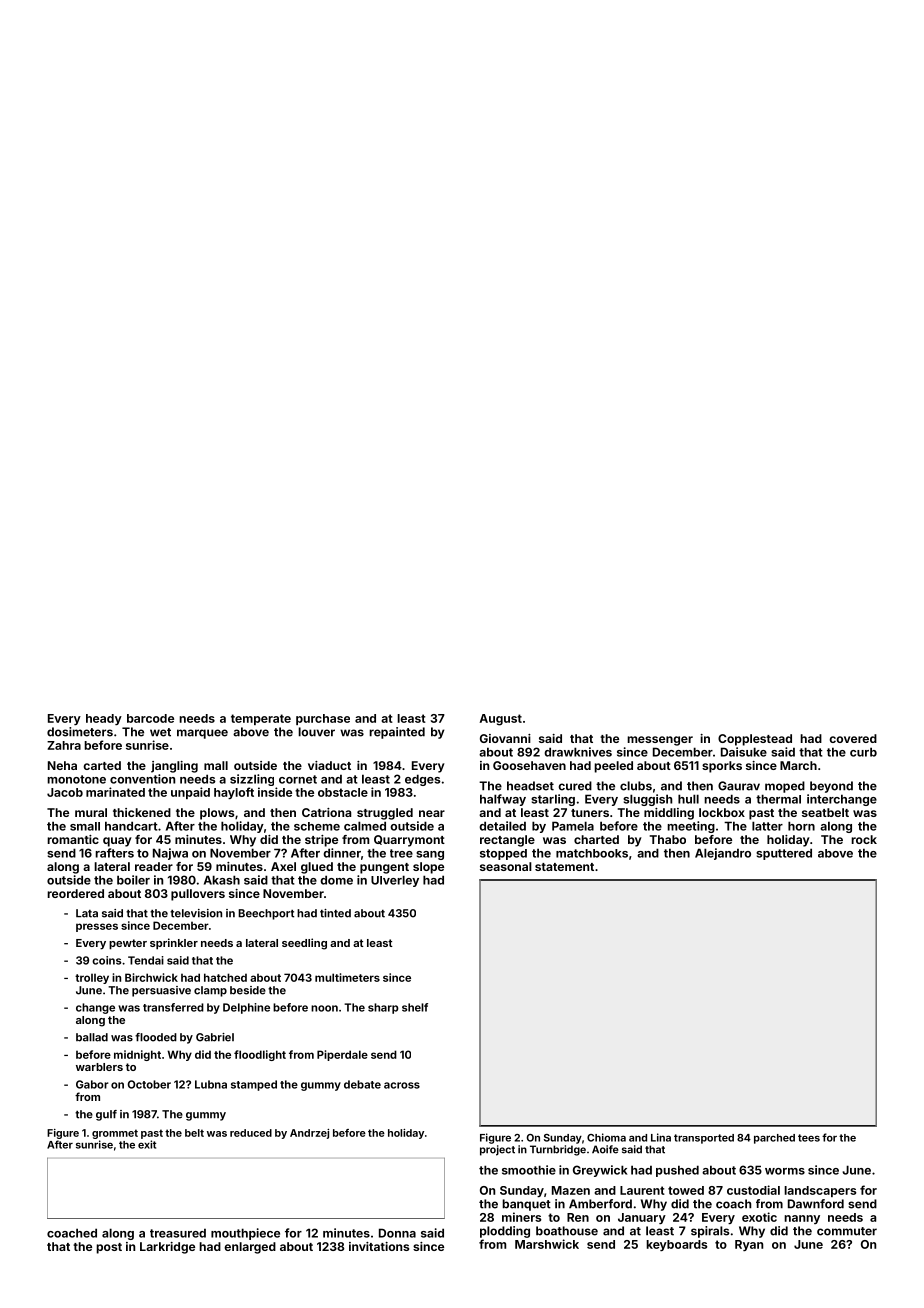  What do you see at coordinates (526, 1205) in the screenshot?
I see `banquet` at bounding box center [526, 1205].
